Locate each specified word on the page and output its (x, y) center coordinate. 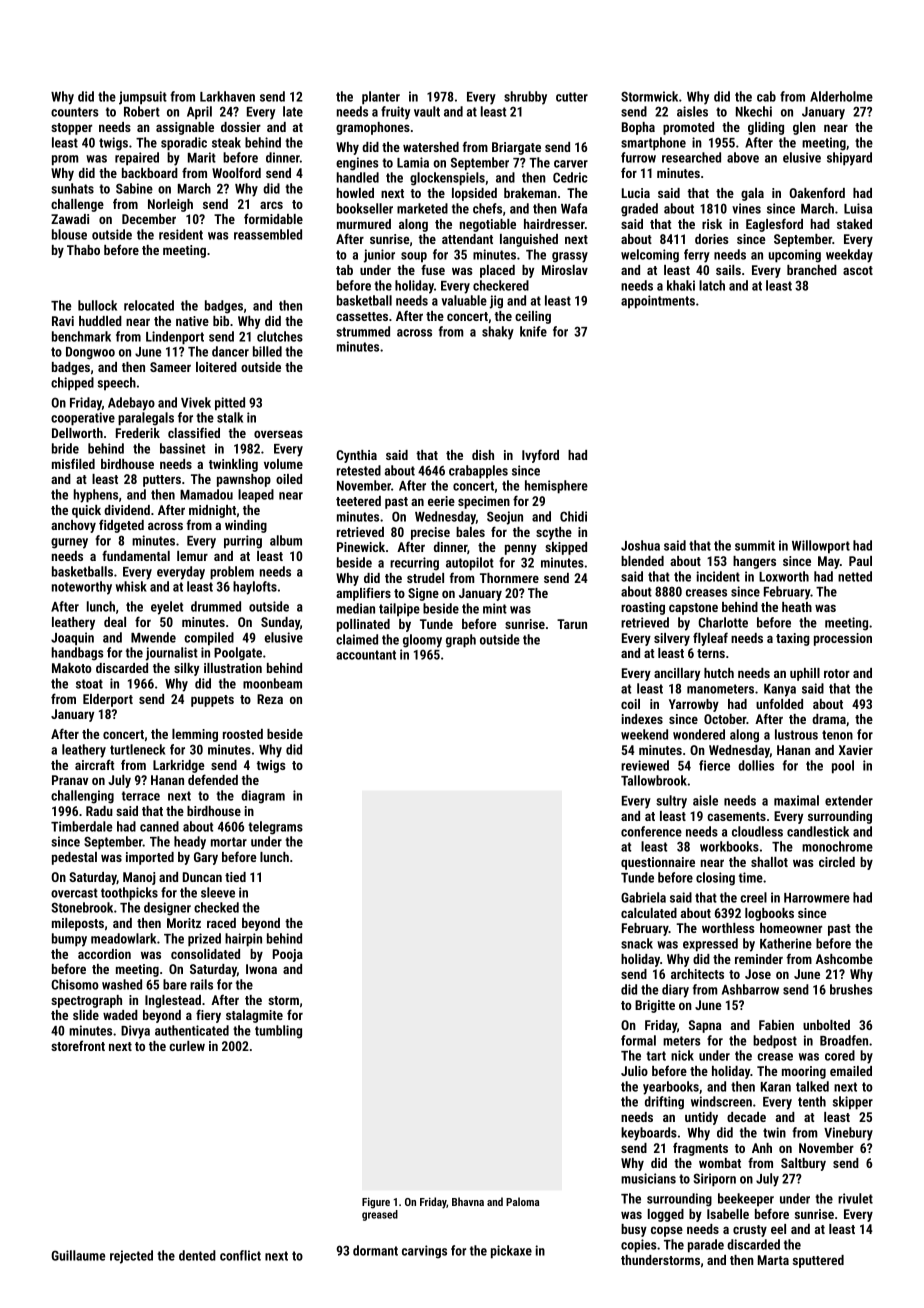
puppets (212, 701)
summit (755, 545)
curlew (187, 1046)
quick (86, 511)
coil (630, 704)
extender (849, 800)
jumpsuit (143, 98)
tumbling (278, 1032)
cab (766, 96)
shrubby (525, 98)
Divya (135, 1032)
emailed (851, 1071)
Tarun (572, 624)
